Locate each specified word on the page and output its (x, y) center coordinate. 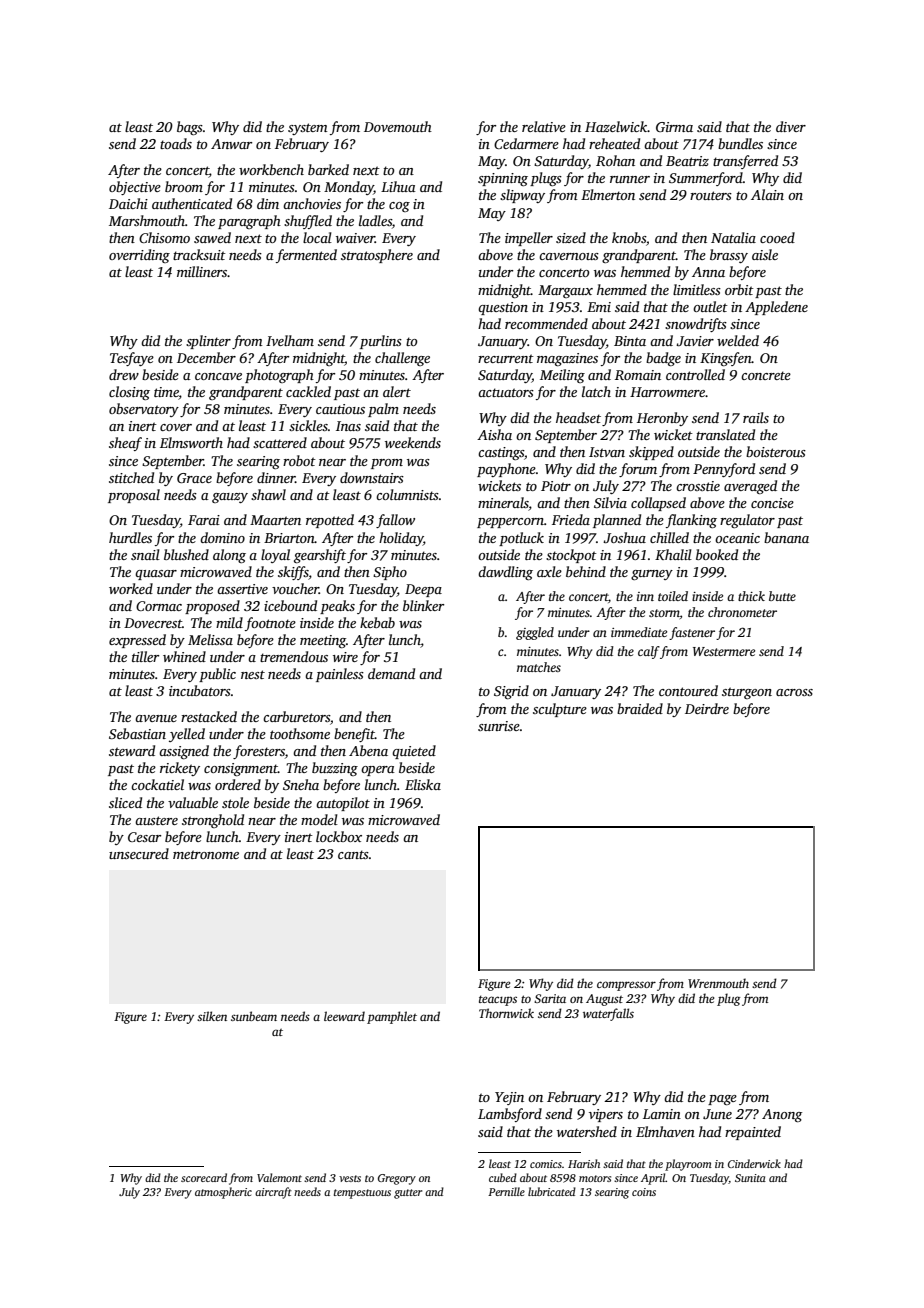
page (722, 1100)
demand (391, 673)
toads (176, 143)
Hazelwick (616, 126)
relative (544, 126)
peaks (337, 607)
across (794, 692)
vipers (606, 1115)
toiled (673, 596)
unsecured (139, 853)
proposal (134, 496)
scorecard (204, 1177)
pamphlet (392, 1017)
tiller (145, 656)
